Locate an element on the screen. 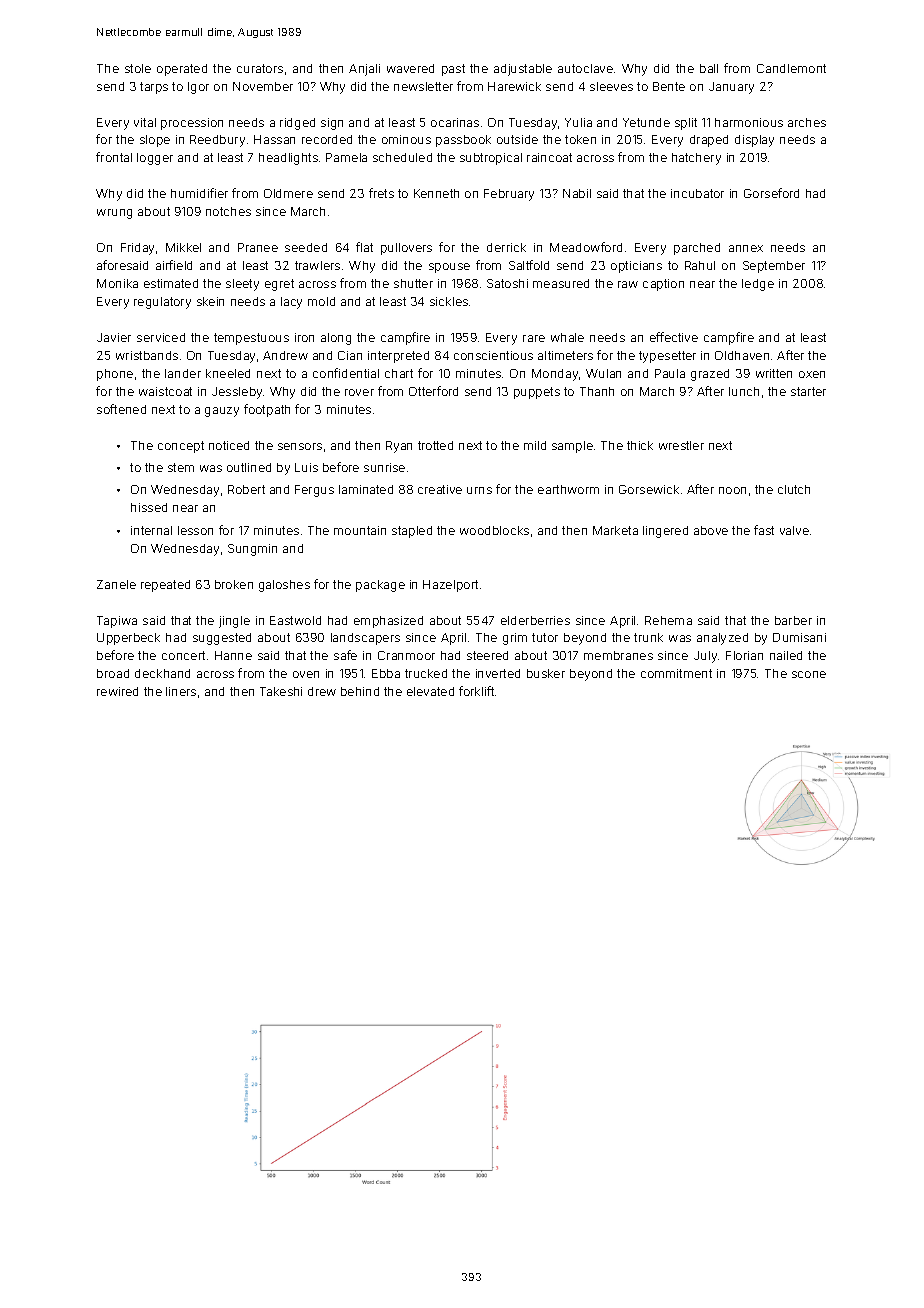  Meadowford is located at coordinates (586, 247).
